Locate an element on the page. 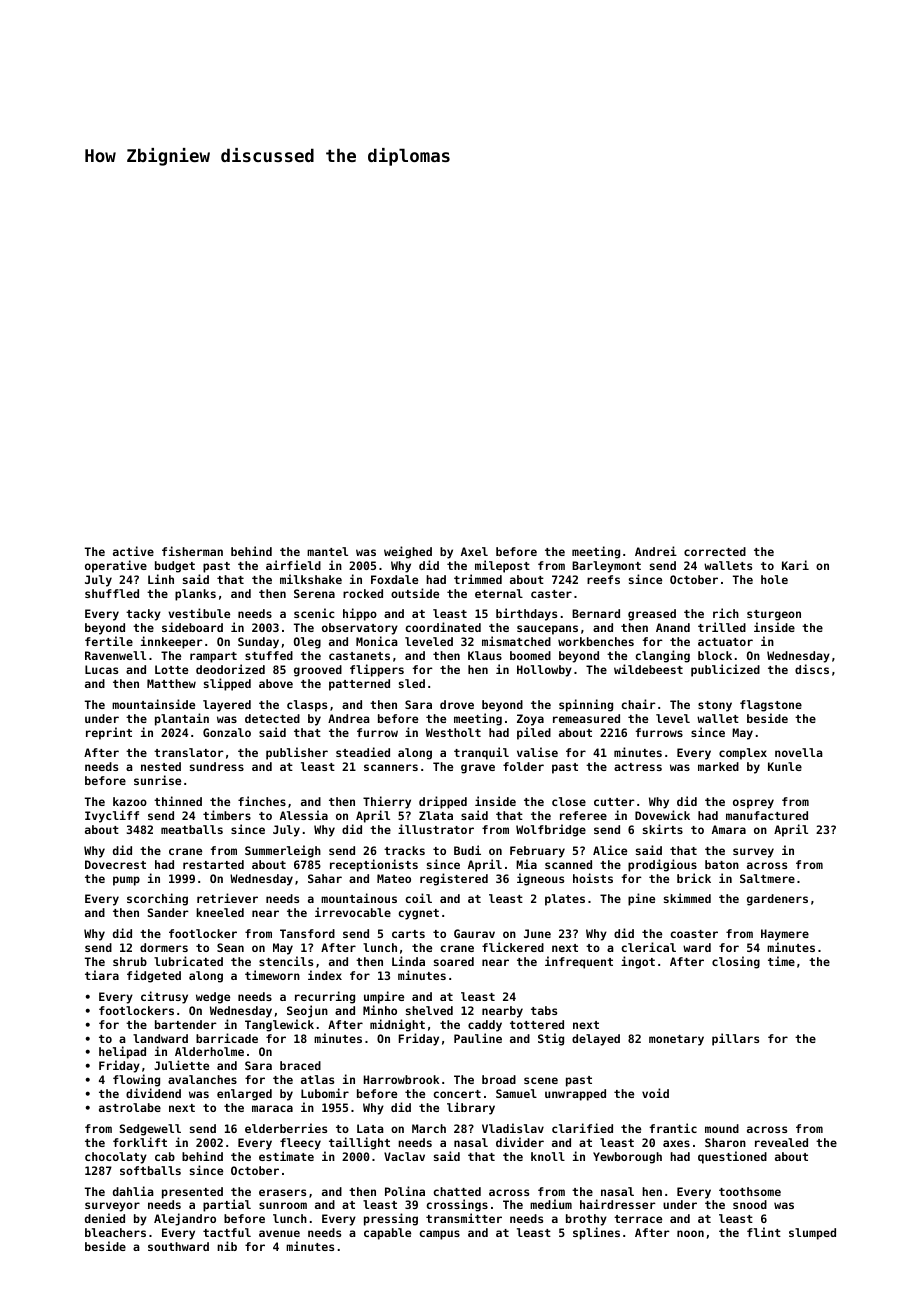 The width and height of the page is (924, 1314). splines is located at coordinates (596, 1233).
